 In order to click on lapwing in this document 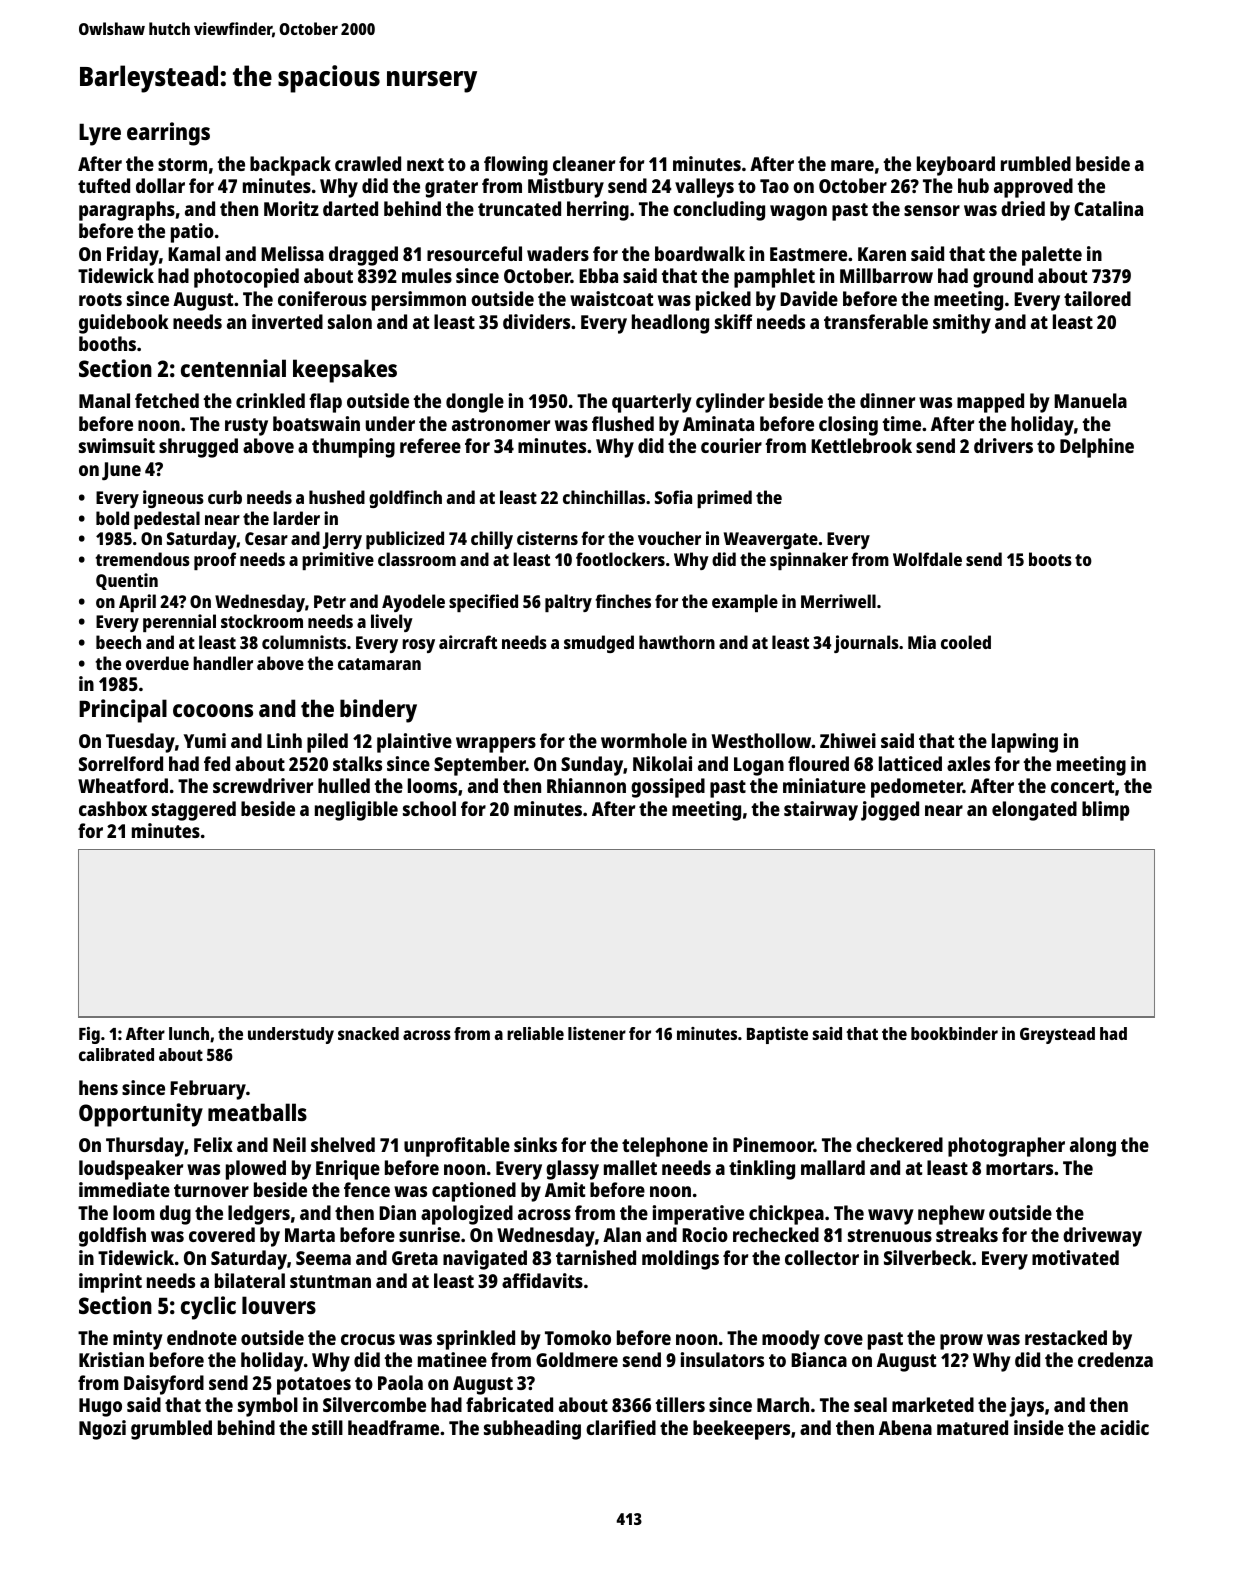, I will do `click(1025, 743)`.
